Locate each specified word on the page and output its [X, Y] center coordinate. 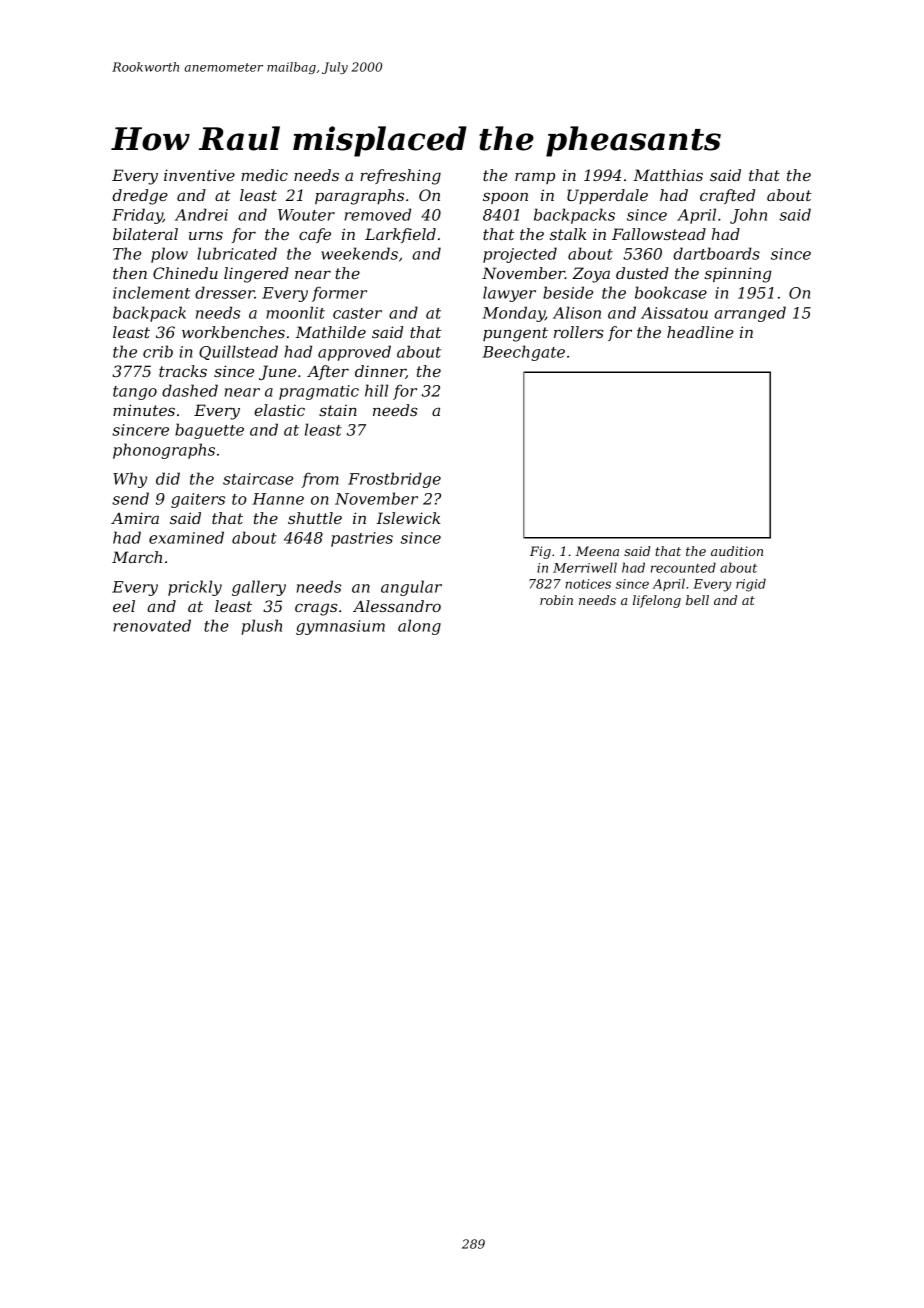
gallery [259, 588]
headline [700, 332]
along [419, 627]
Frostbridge [394, 480]
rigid [751, 585]
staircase [258, 479]
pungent [515, 334]
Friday [137, 216]
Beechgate [523, 353]
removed [378, 214]
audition [737, 551]
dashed [190, 390]
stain [338, 410]
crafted [727, 196]
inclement [151, 292]
